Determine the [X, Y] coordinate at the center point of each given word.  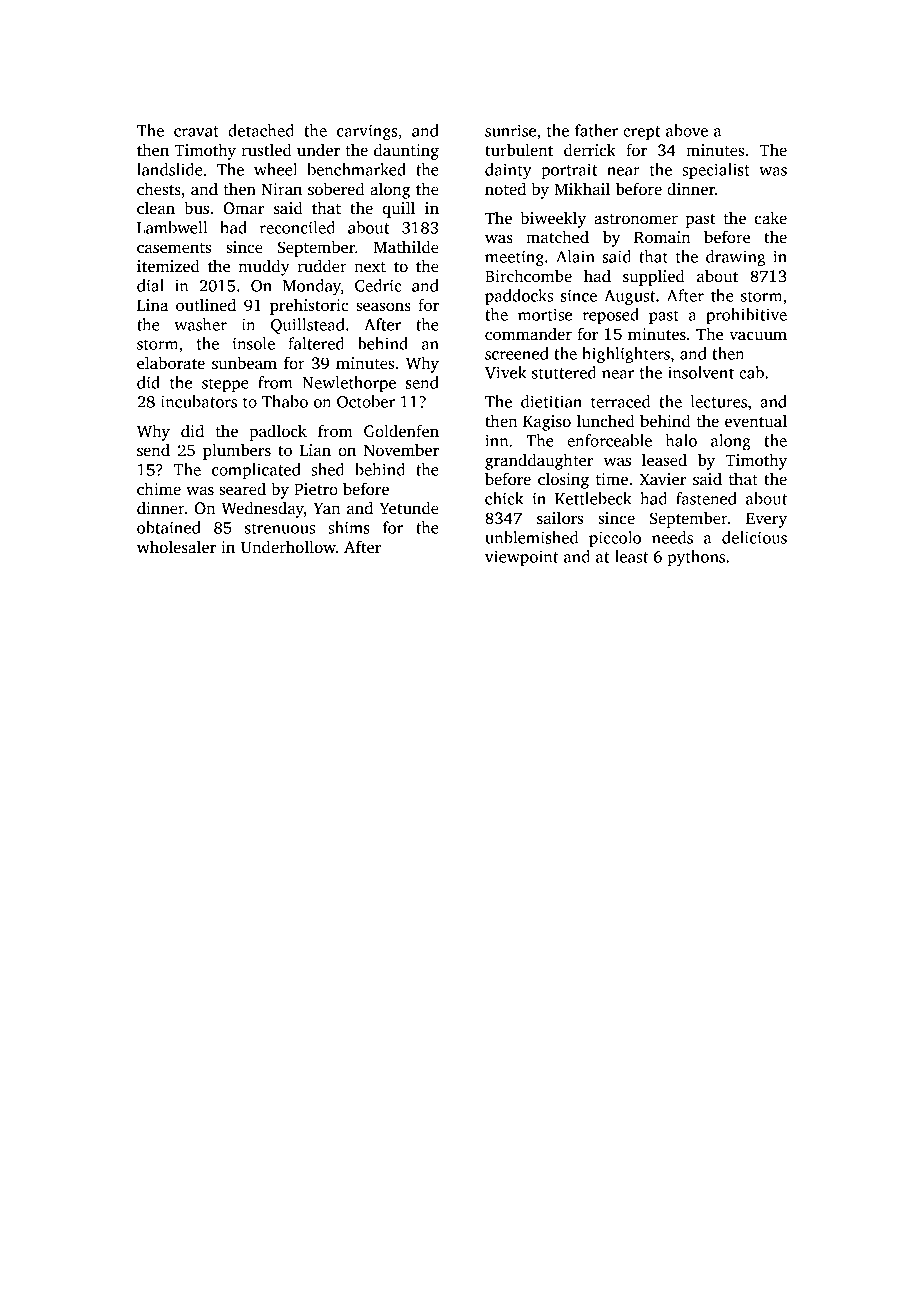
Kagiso [547, 423]
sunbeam [244, 363]
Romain [662, 237]
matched [557, 237]
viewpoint [521, 558]
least [631, 556]
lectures [719, 401]
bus [196, 208]
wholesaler [176, 547]
